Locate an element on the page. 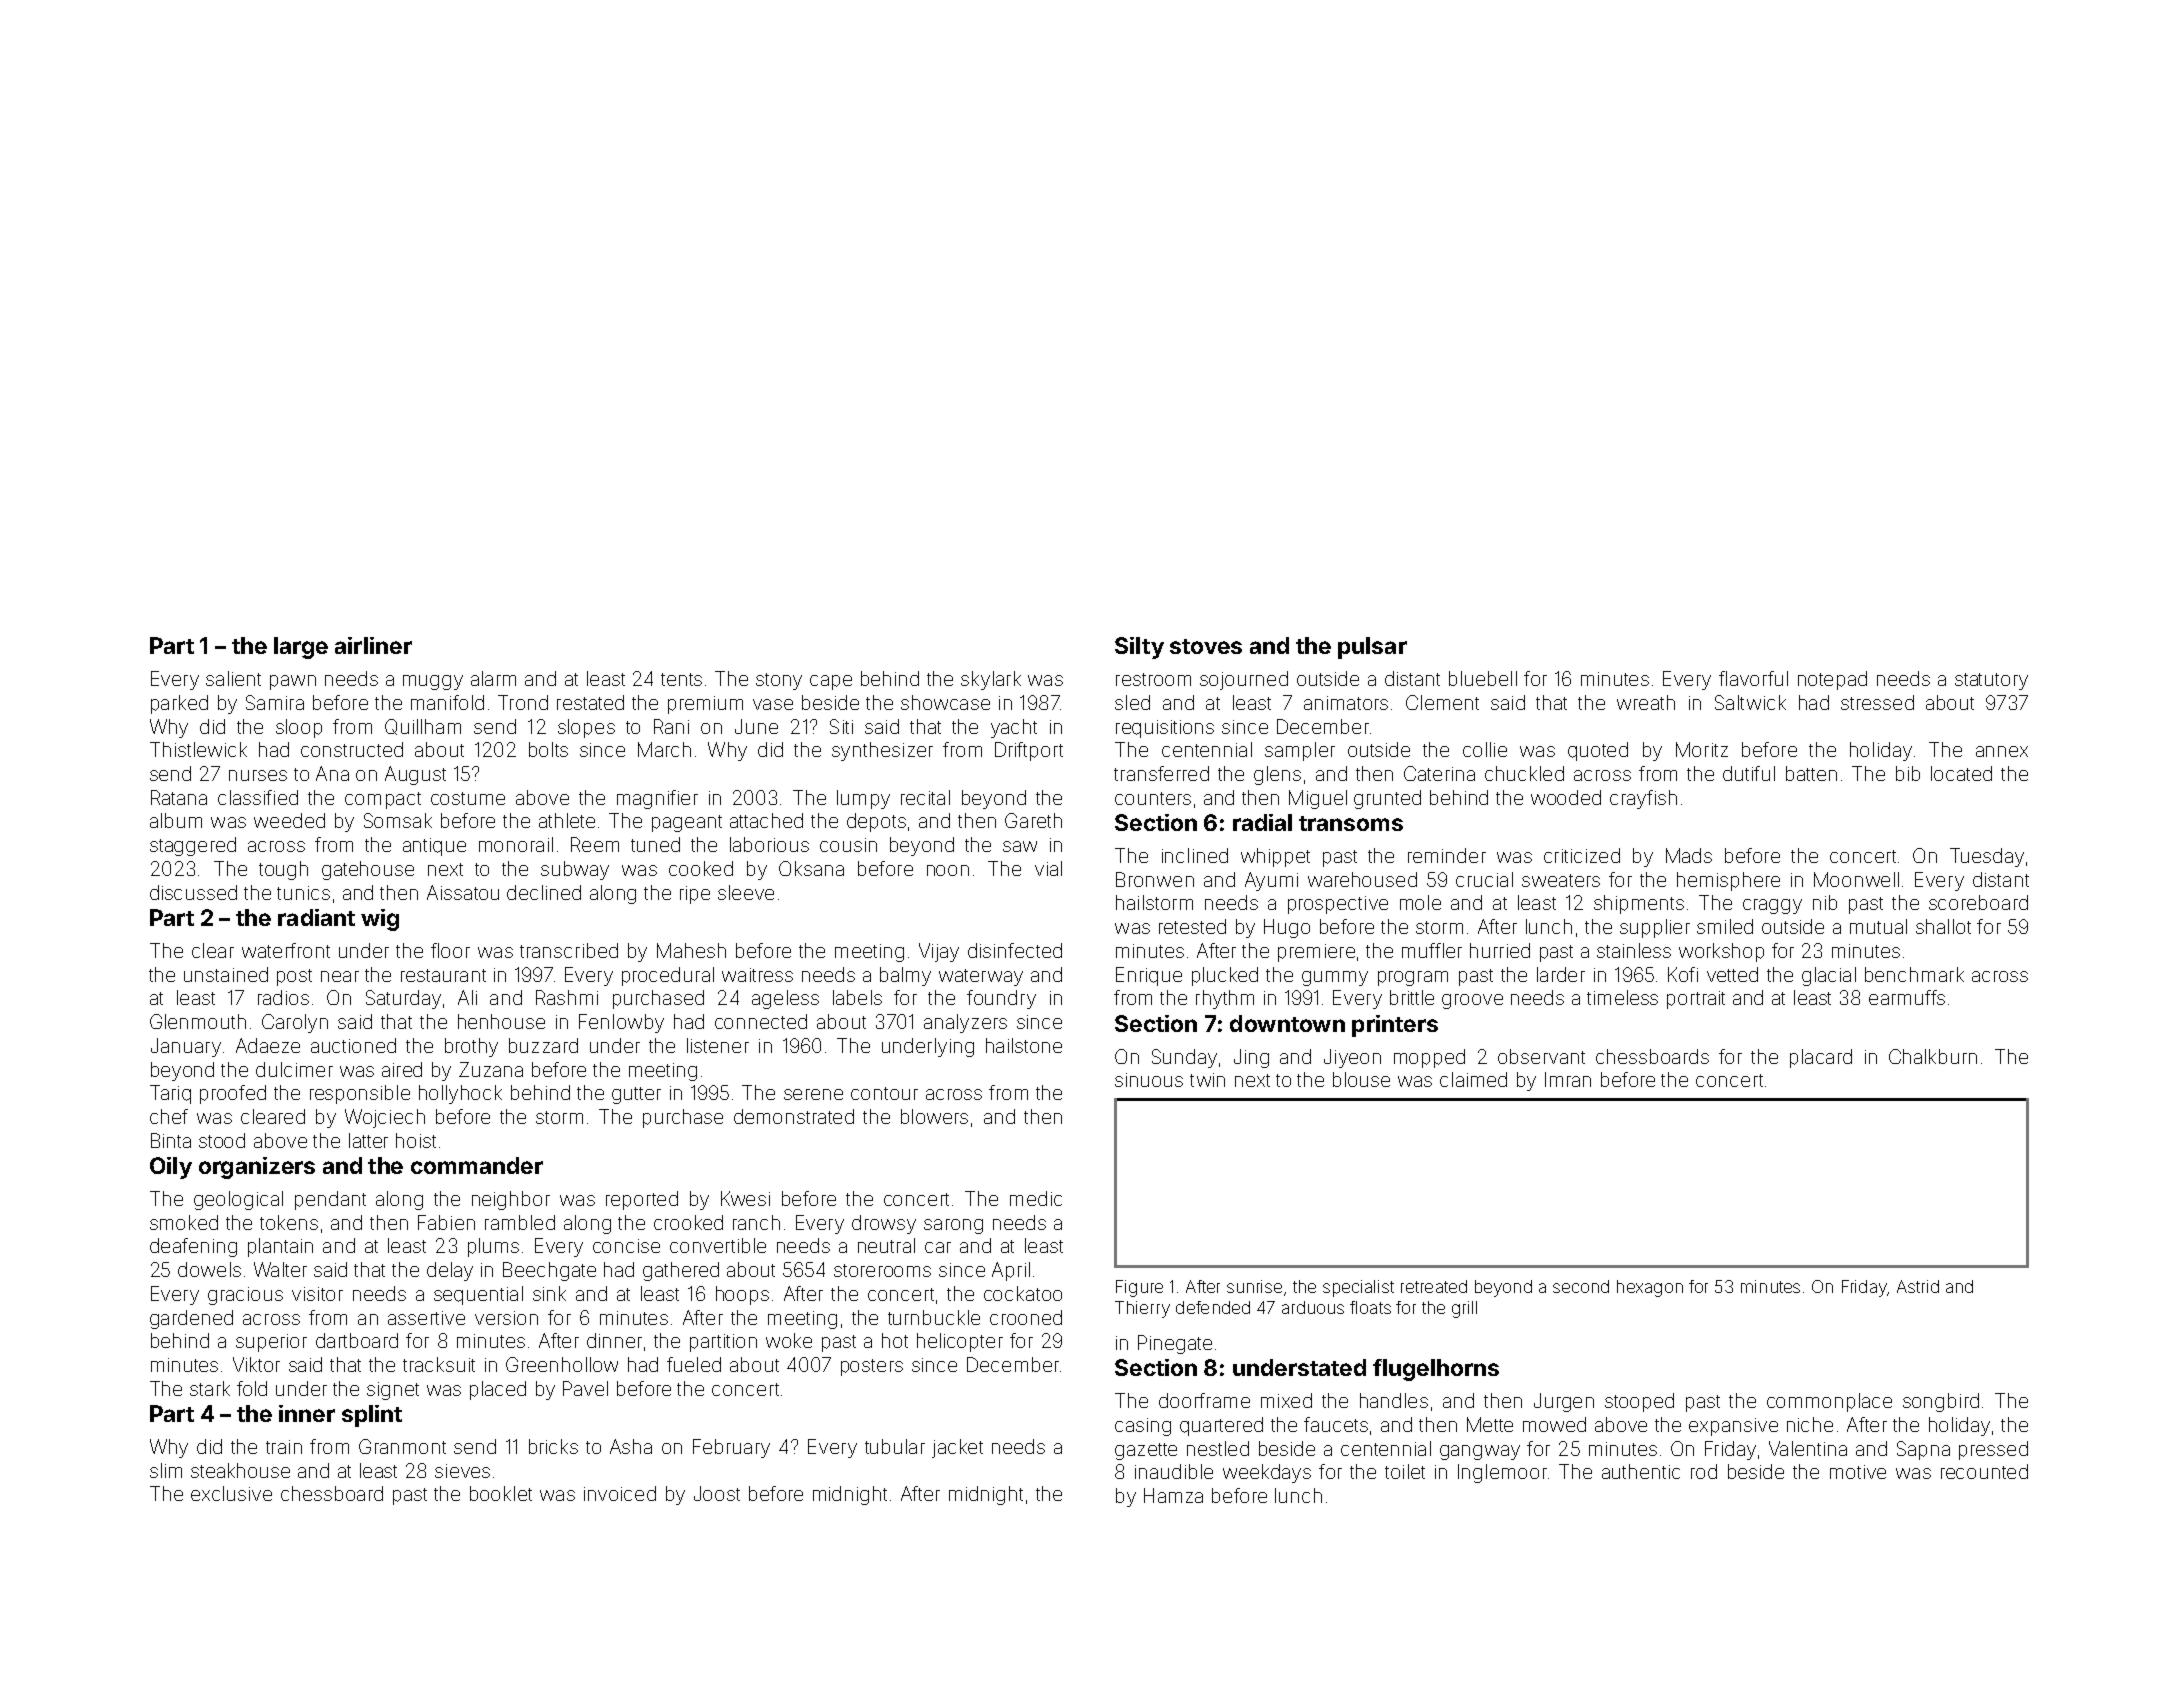 The width and height of the document is (2178, 1683). Tariq is located at coordinates (170, 1094).
